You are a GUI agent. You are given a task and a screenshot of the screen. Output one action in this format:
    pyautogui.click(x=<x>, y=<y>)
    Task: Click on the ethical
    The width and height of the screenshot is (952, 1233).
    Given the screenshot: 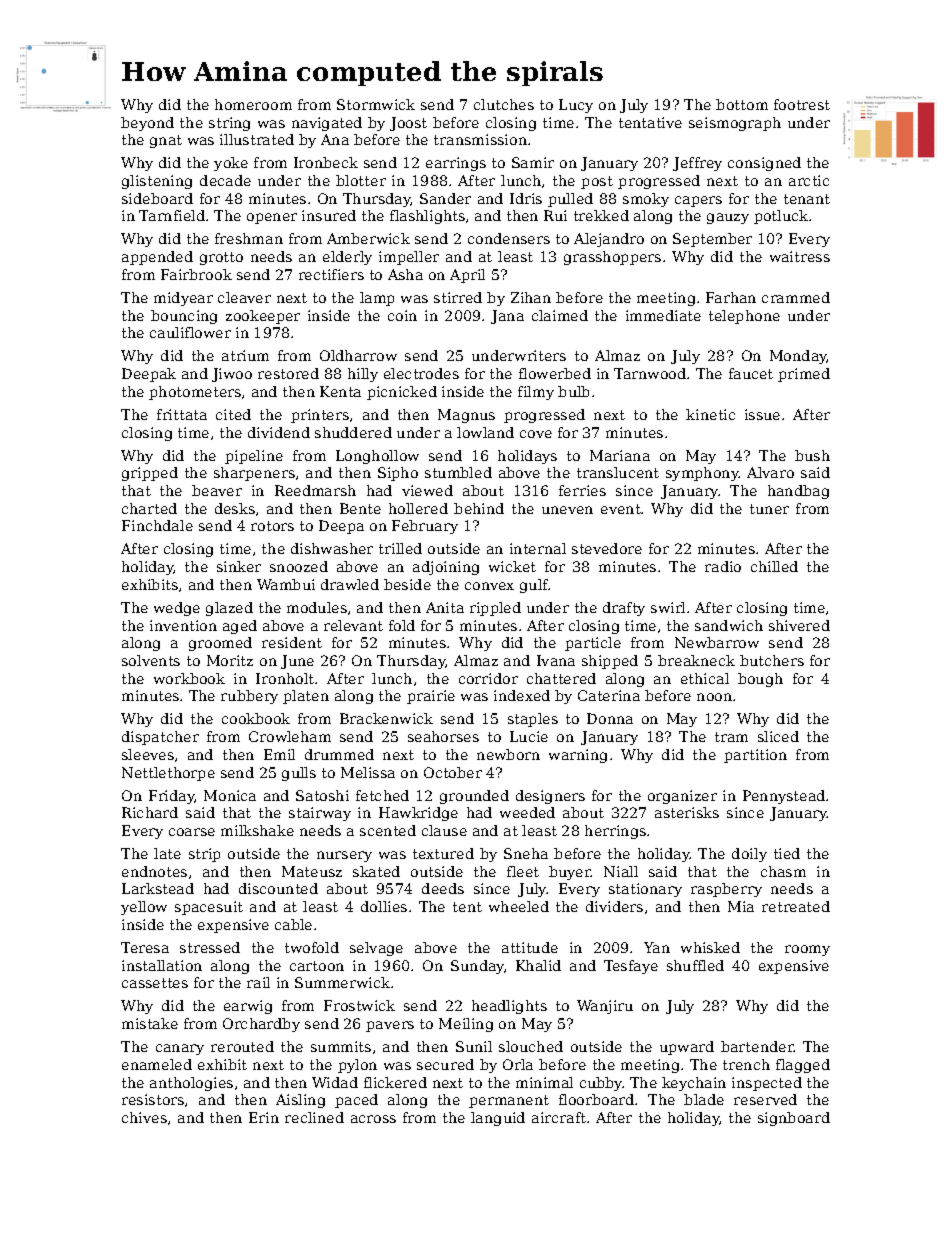 What is the action you would take?
    pyautogui.click(x=705, y=678)
